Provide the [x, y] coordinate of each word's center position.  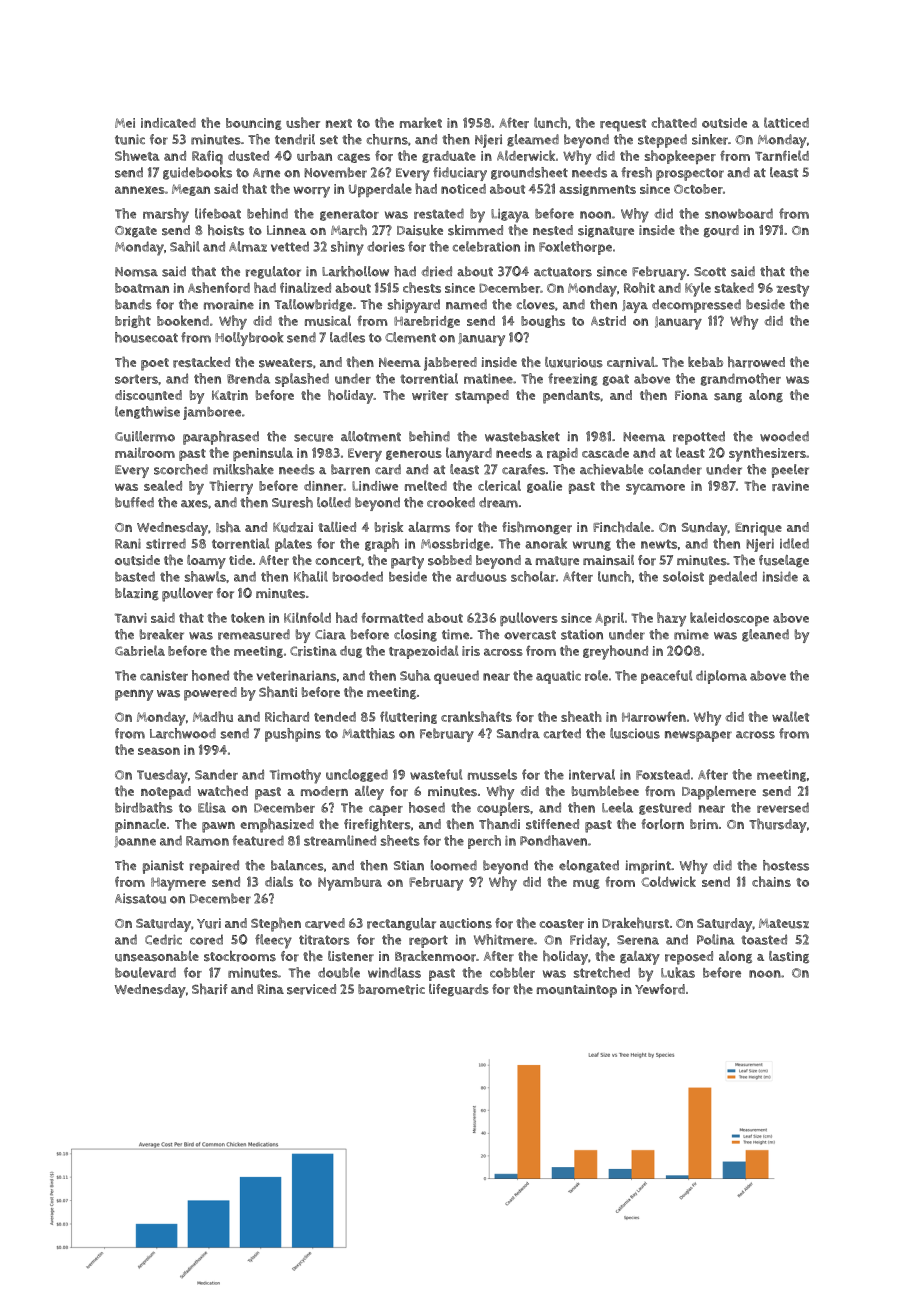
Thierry [231, 487]
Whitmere [504, 939]
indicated [168, 123]
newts [659, 544]
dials [279, 881]
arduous [481, 576]
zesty [792, 290]
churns [387, 139]
